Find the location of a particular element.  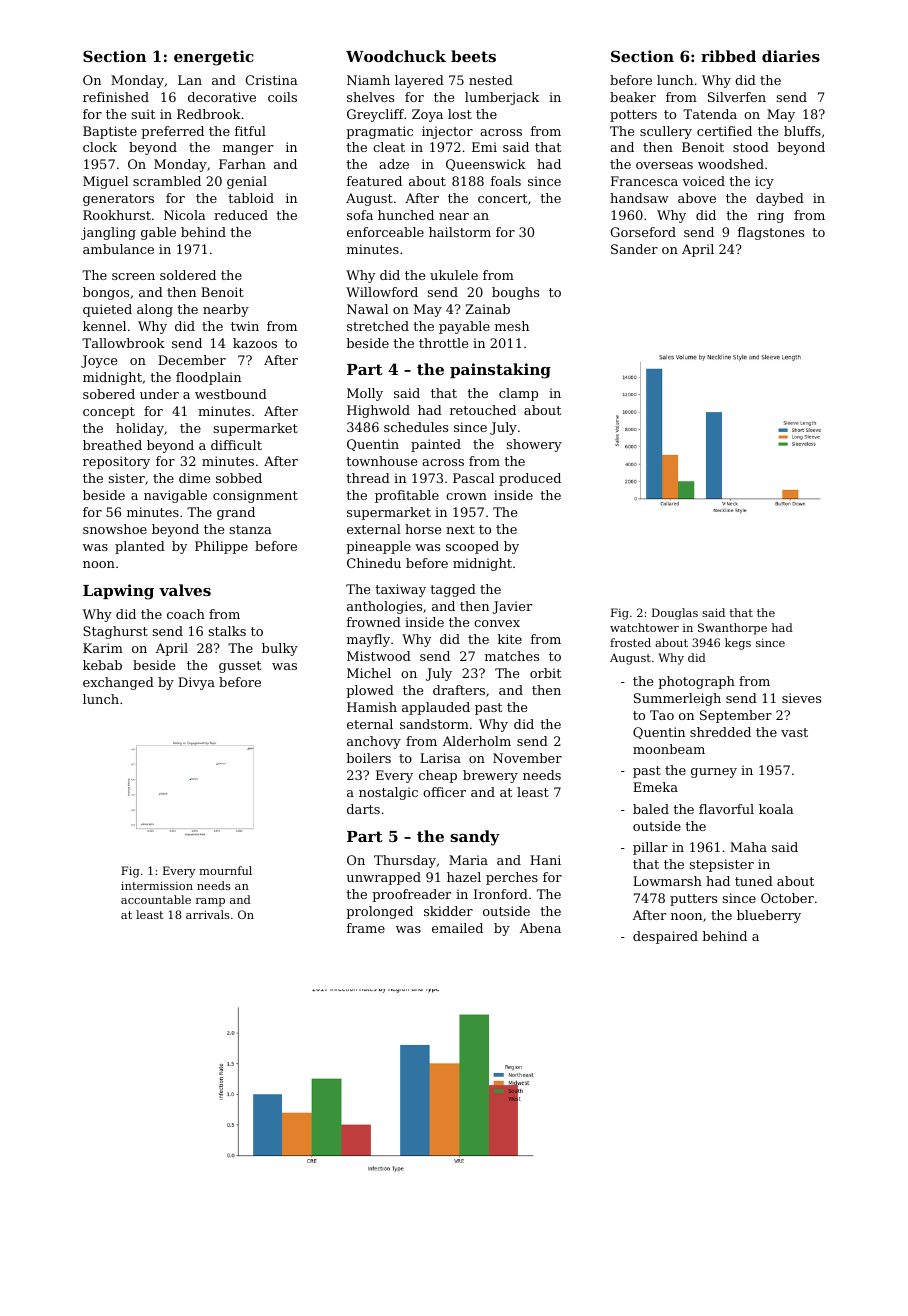

despaired is located at coordinates (665, 937).
